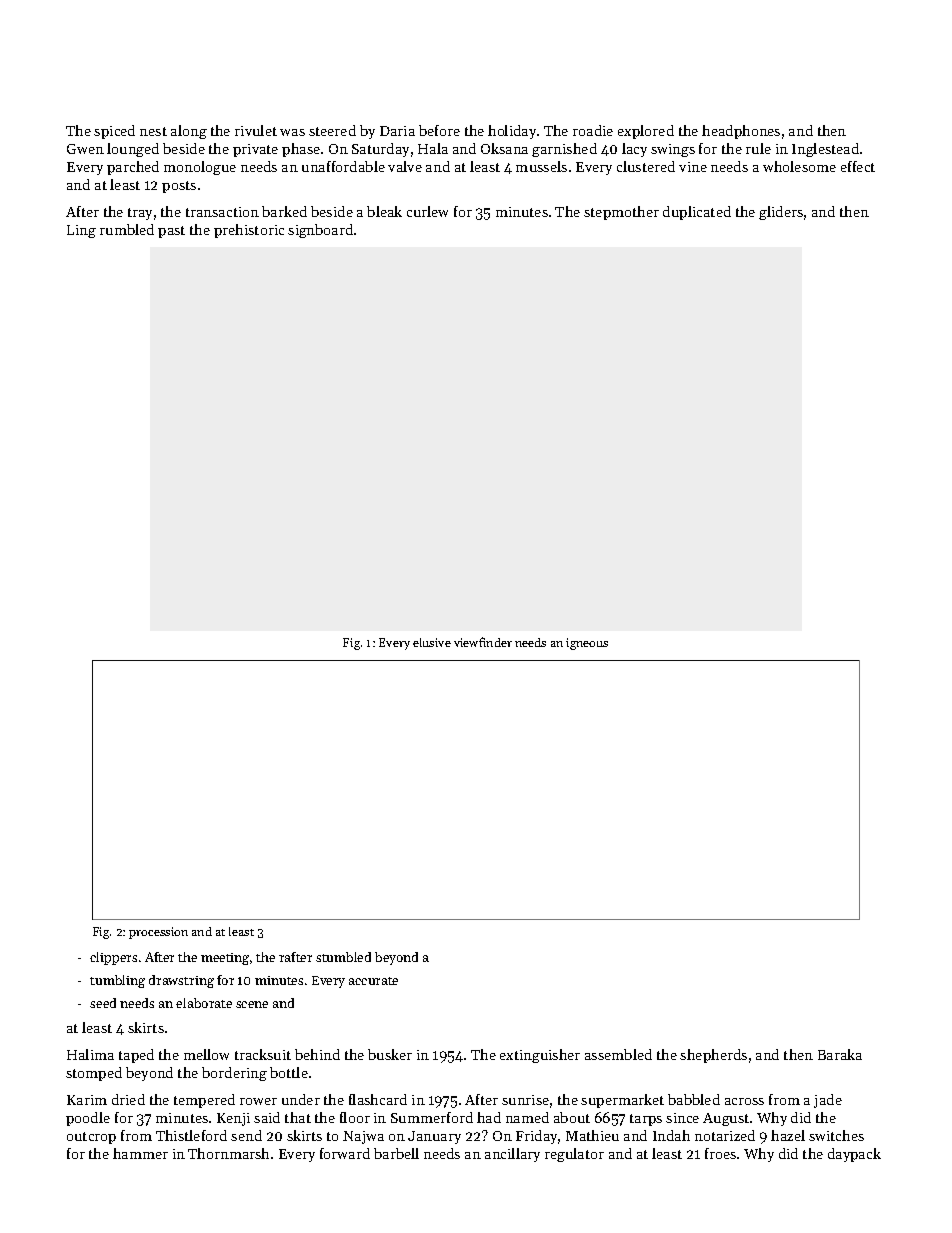  Describe the element at coordinates (432, 642) in the screenshot. I see `elusive` at that location.
